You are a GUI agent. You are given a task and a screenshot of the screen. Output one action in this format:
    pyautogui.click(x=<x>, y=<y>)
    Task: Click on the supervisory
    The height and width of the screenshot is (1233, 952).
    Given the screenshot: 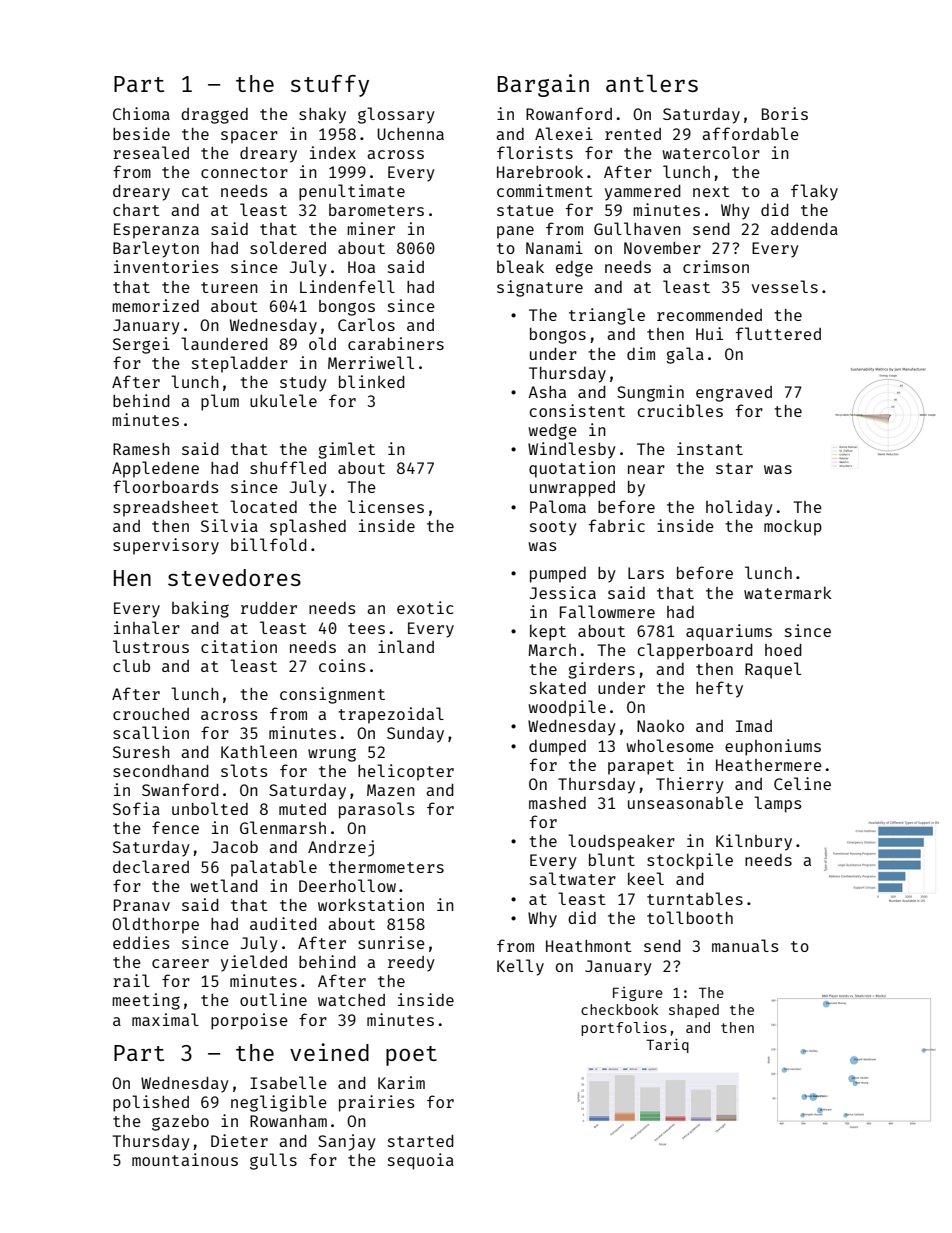 What is the action you would take?
    pyautogui.click(x=166, y=546)
